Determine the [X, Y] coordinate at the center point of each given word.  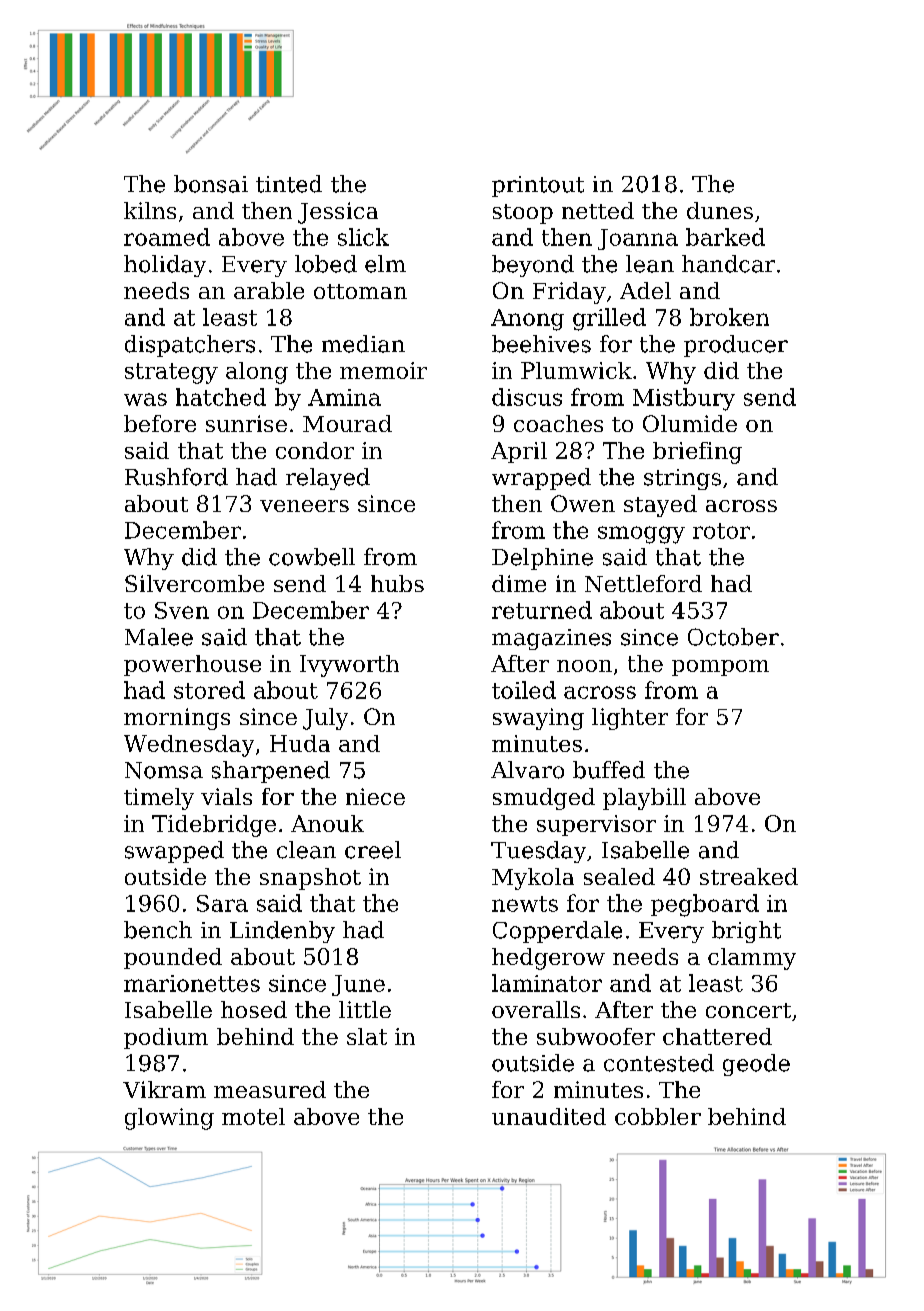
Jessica [338, 213]
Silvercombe [194, 583]
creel [373, 850]
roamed [167, 237]
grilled [609, 319]
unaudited [549, 1116]
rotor [721, 531]
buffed [609, 770]
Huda [300, 743]
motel [253, 1116]
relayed [328, 479]
